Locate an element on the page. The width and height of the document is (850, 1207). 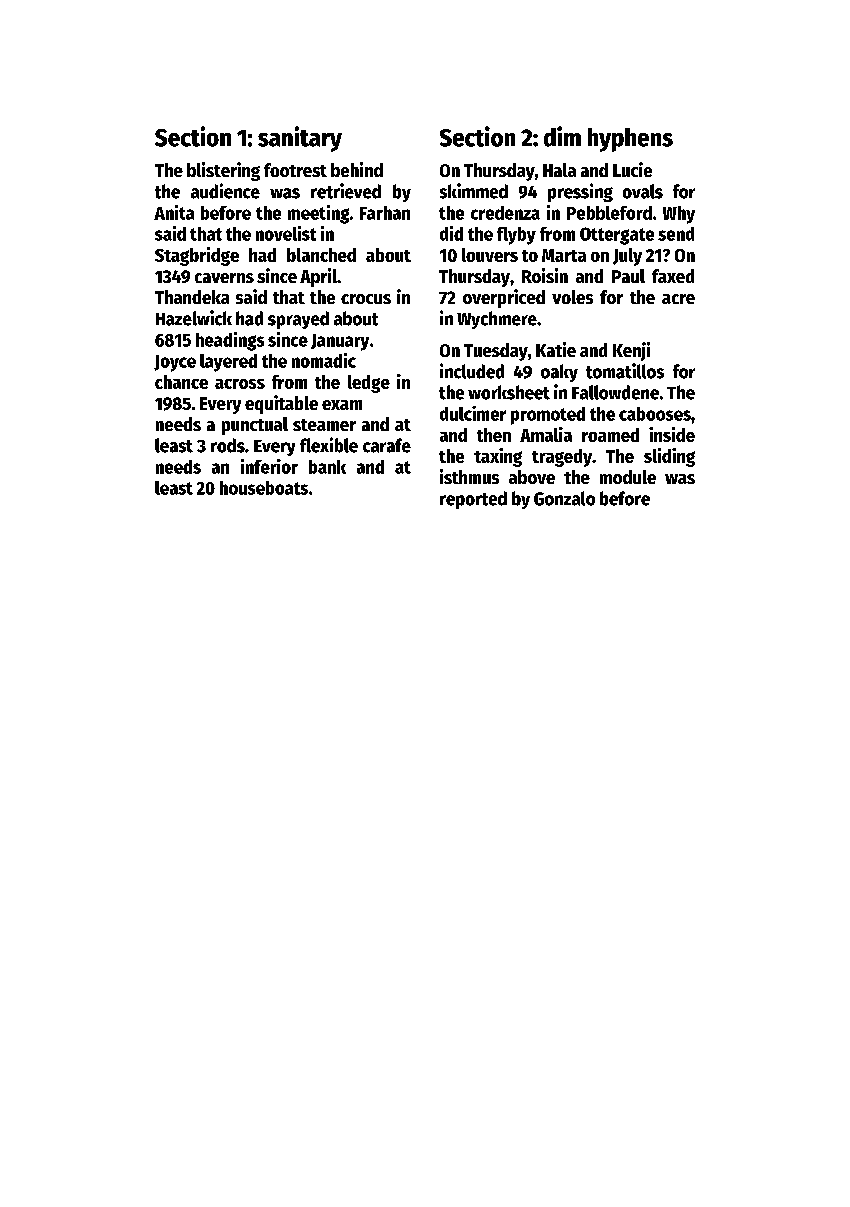
caverns is located at coordinates (224, 278).
